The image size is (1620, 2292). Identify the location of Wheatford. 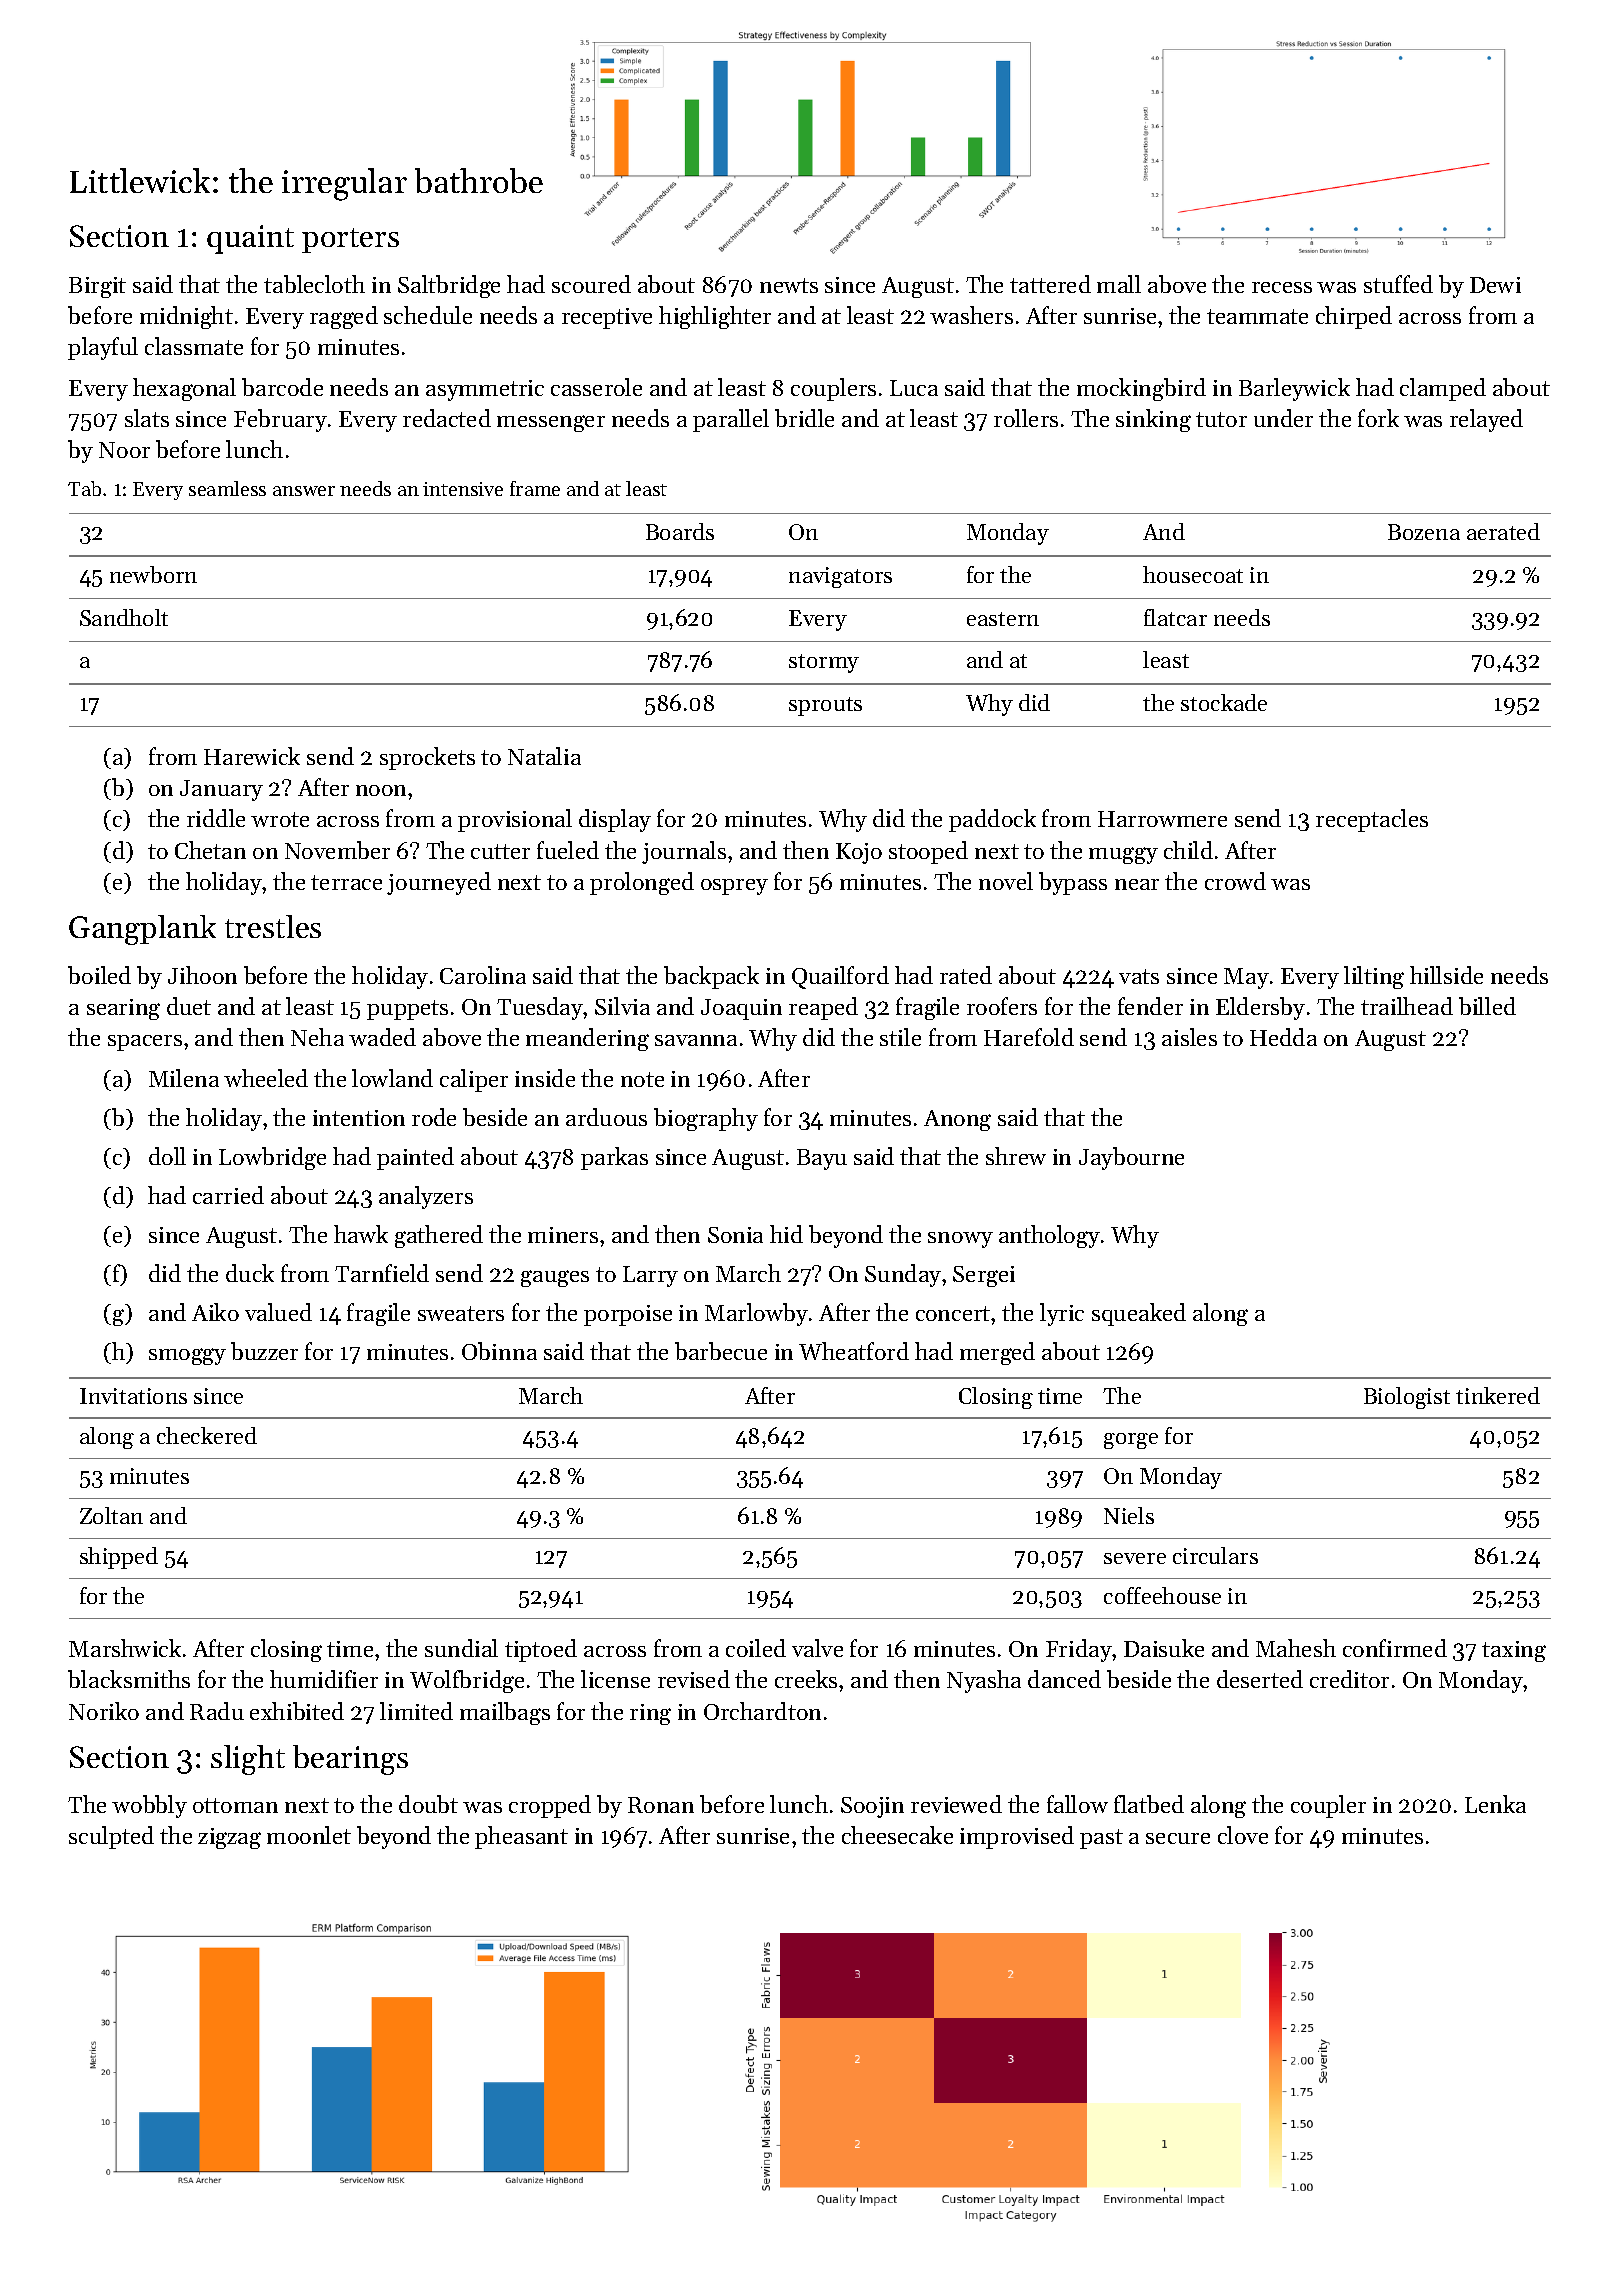
(854, 1351).
